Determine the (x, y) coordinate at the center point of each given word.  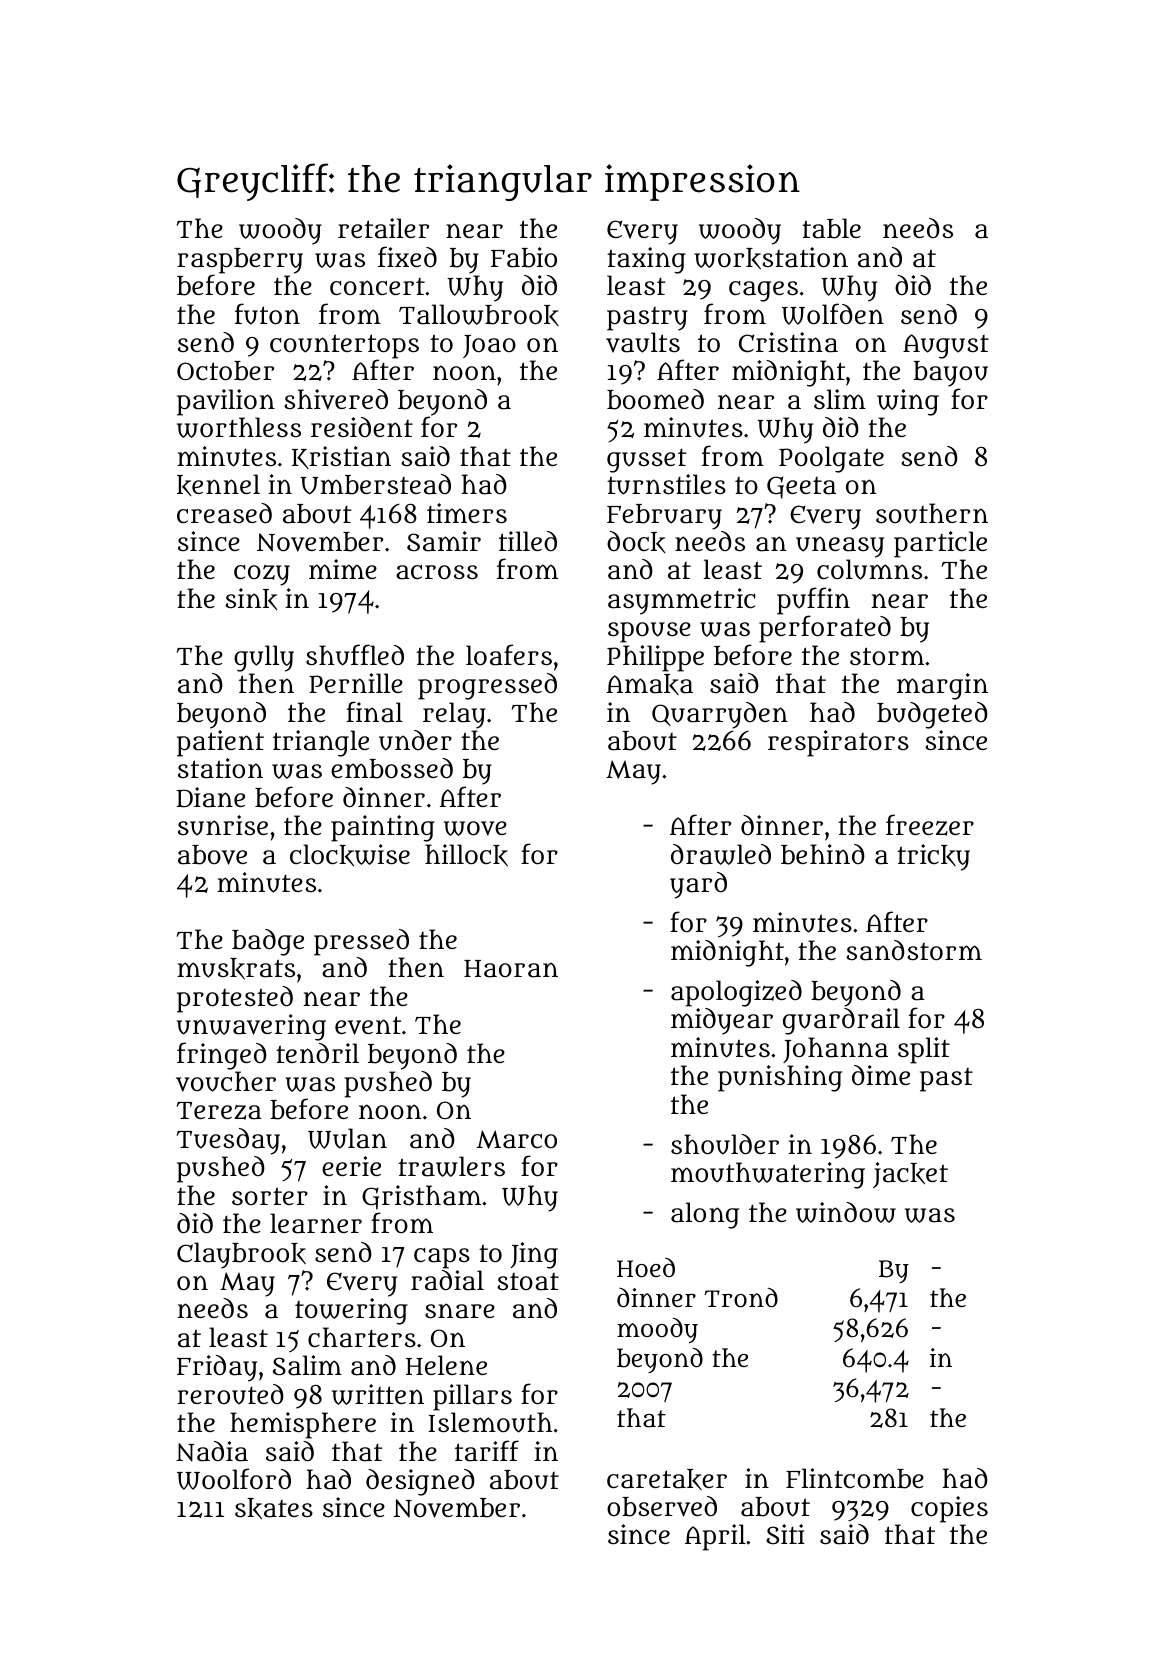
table (831, 228)
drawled (721, 854)
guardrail (841, 1021)
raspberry (240, 261)
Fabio (524, 257)
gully (264, 658)
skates (274, 1508)
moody (657, 1330)
